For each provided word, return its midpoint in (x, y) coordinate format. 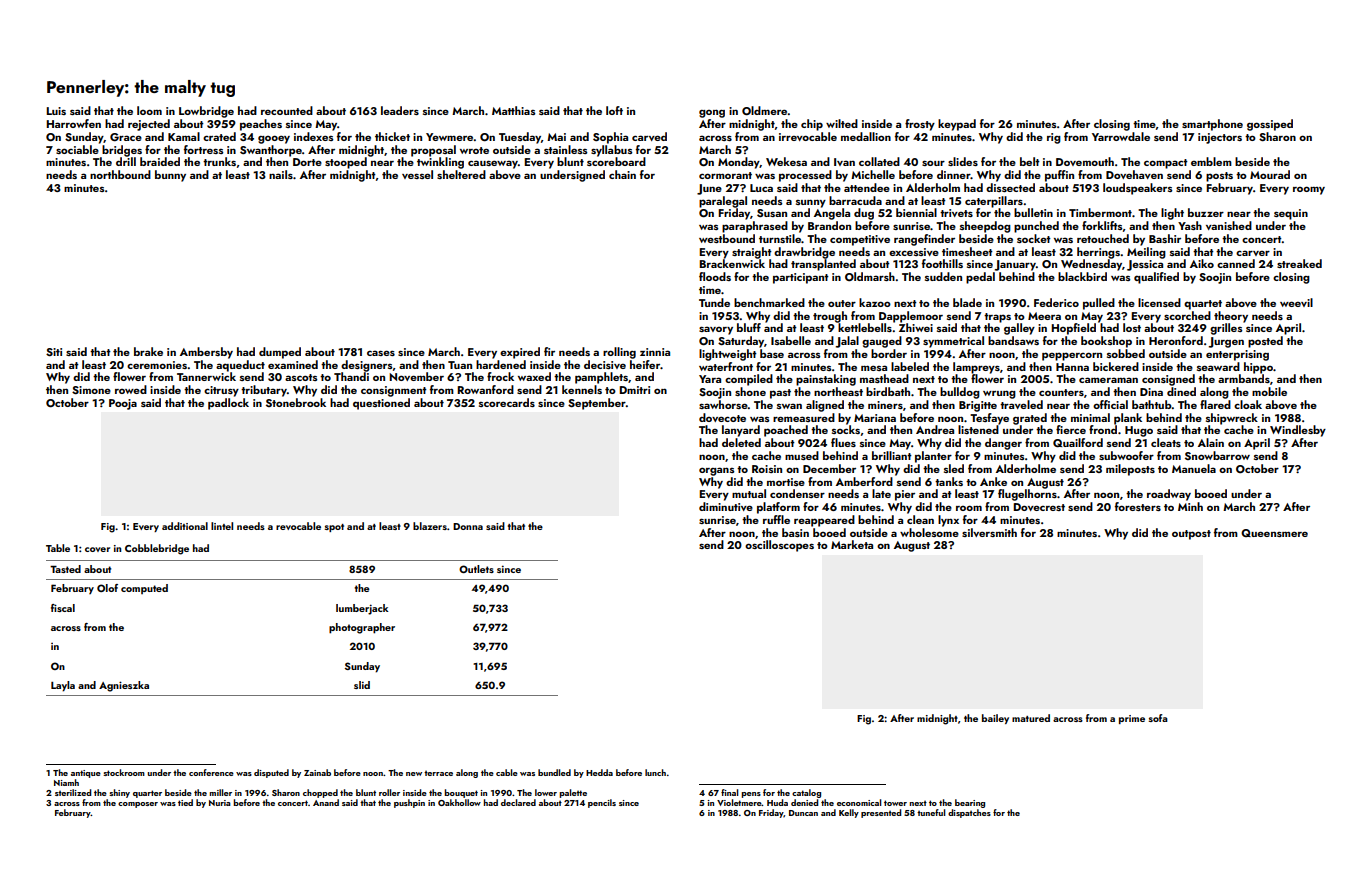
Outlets (476, 569)
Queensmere (1274, 533)
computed (144, 589)
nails (281, 174)
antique (86, 774)
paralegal (723, 202)
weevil (1296, 302)
